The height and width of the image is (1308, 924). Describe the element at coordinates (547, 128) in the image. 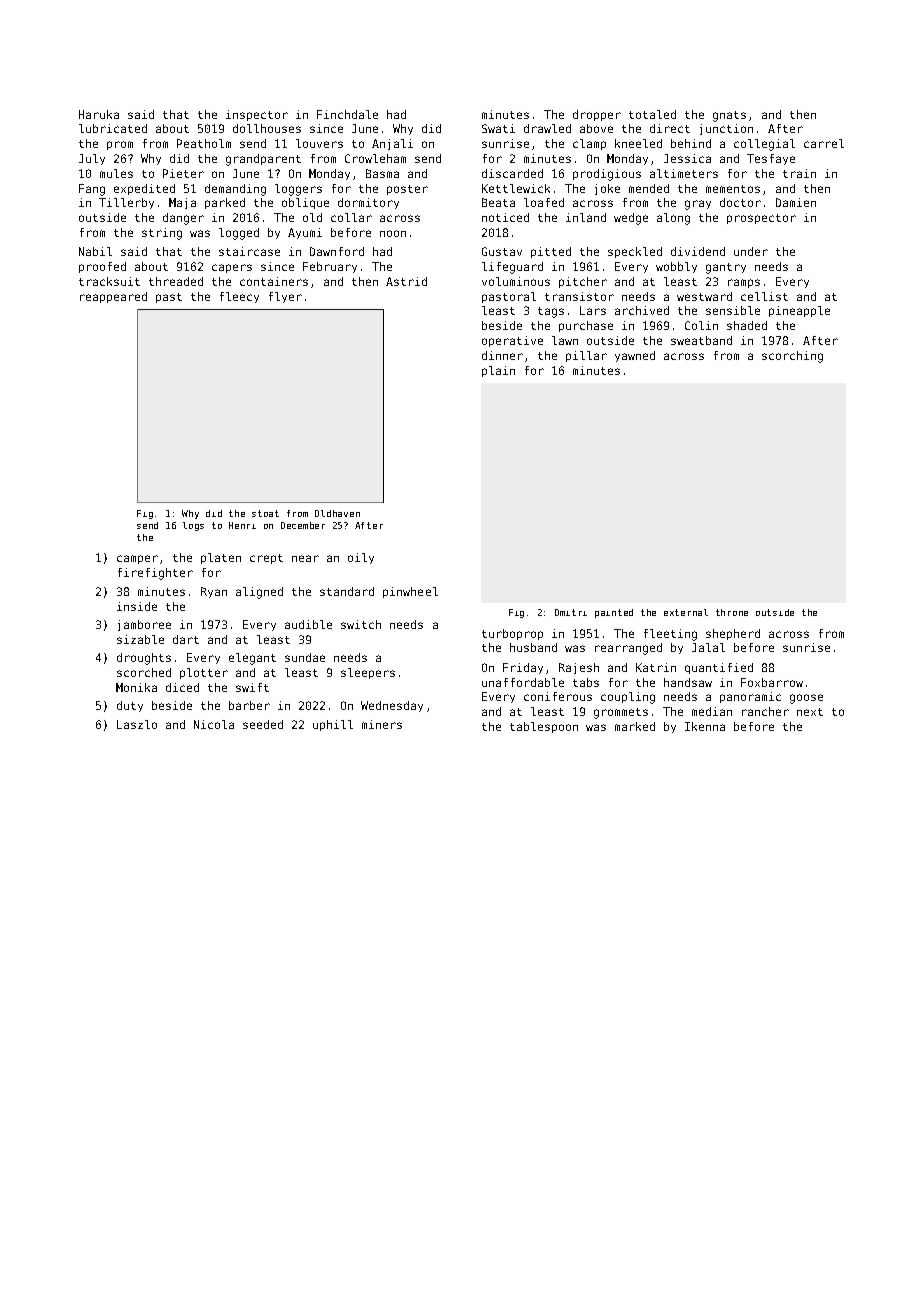

I see `drawled` at that location.
